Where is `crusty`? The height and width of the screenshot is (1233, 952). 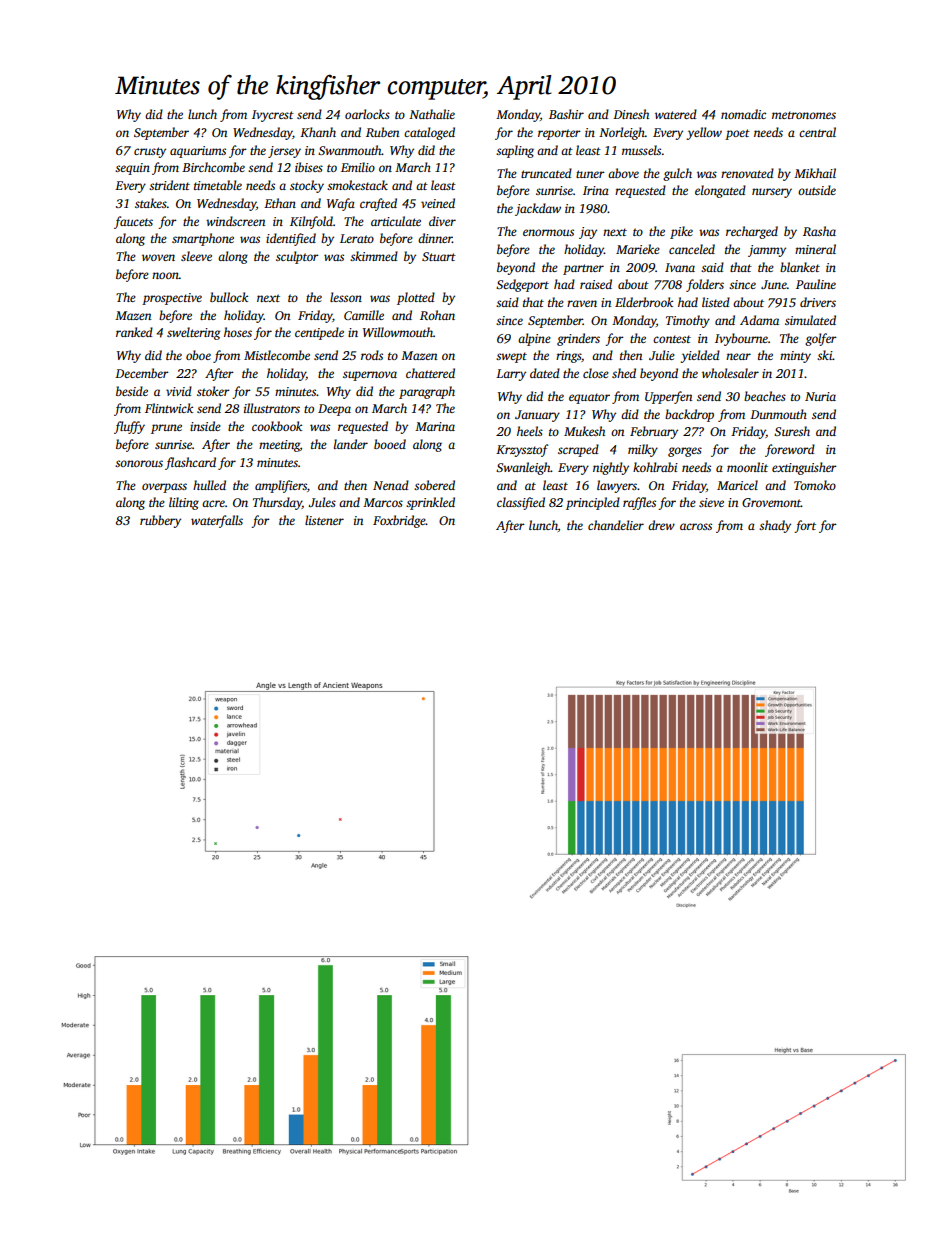 crusty is located at coordinates (150, 152).
